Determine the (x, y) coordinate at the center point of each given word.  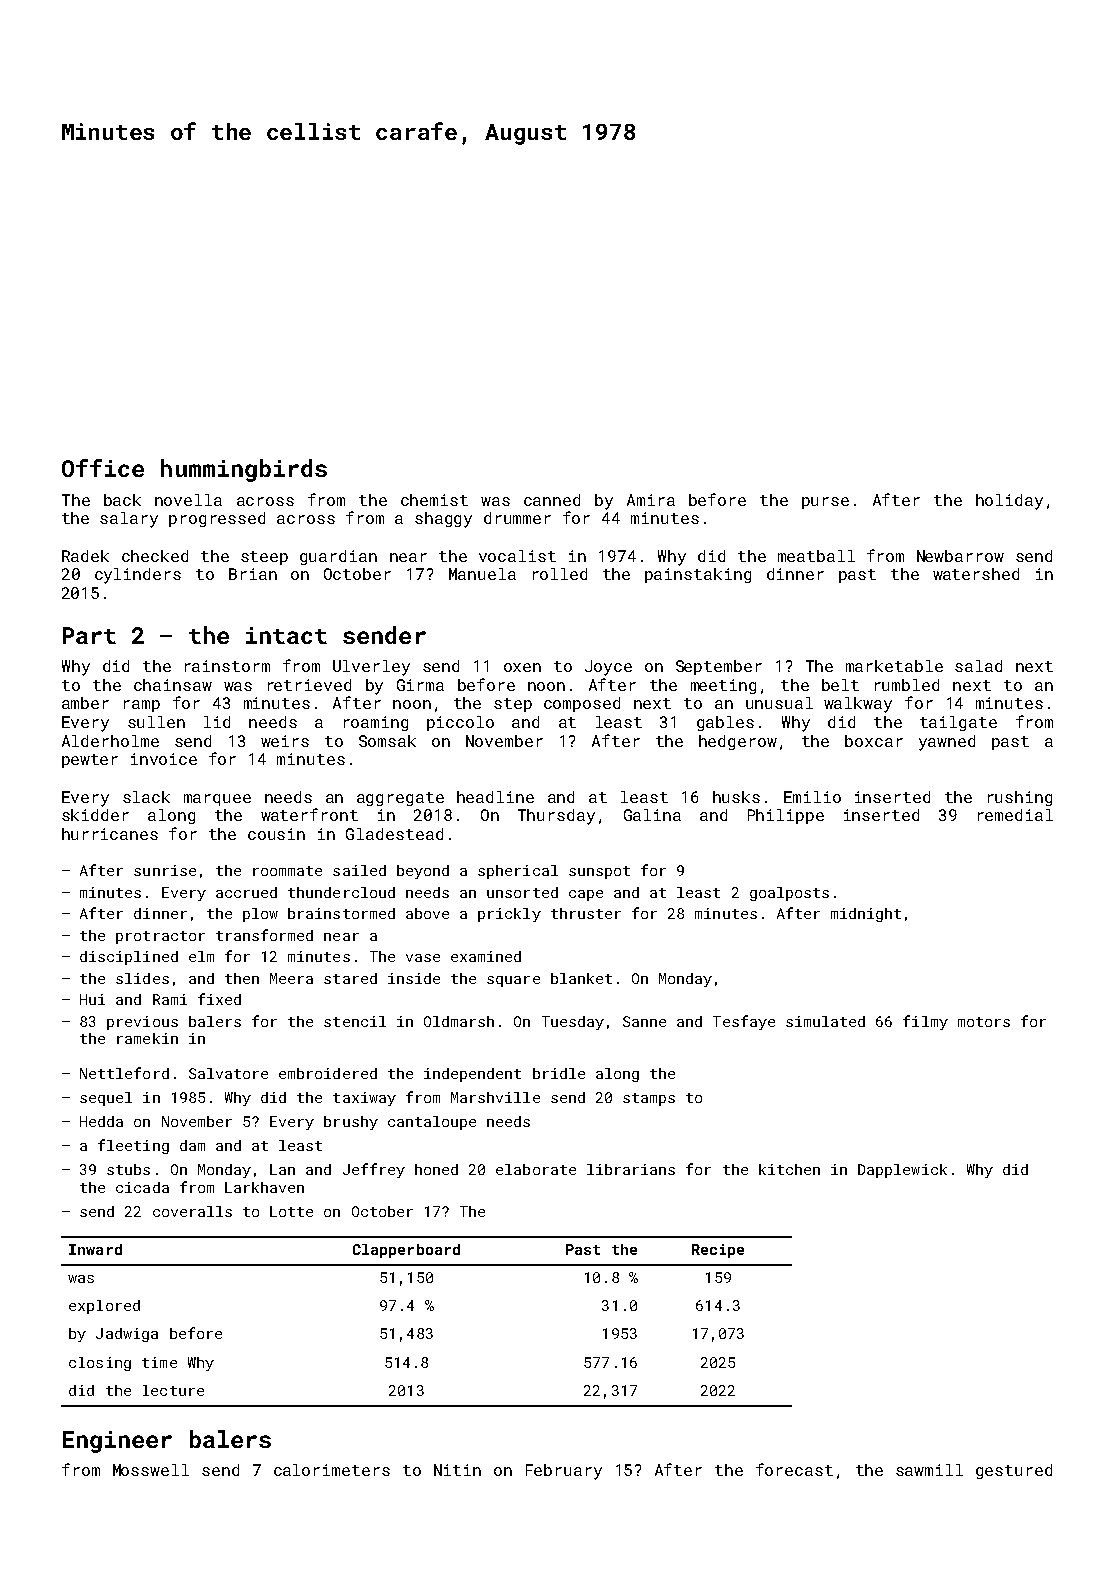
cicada (142, 1187)
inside (414, 978)
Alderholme (110, 741)
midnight (866, 915)
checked (155, 556)
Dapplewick (902, 1171)
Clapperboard (406, 1251)
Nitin (457, 1470)
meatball (816, 556)
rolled (560, 574)
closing (100, 1364)
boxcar (874, 741)
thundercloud (341, 892)
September (719, 667)
